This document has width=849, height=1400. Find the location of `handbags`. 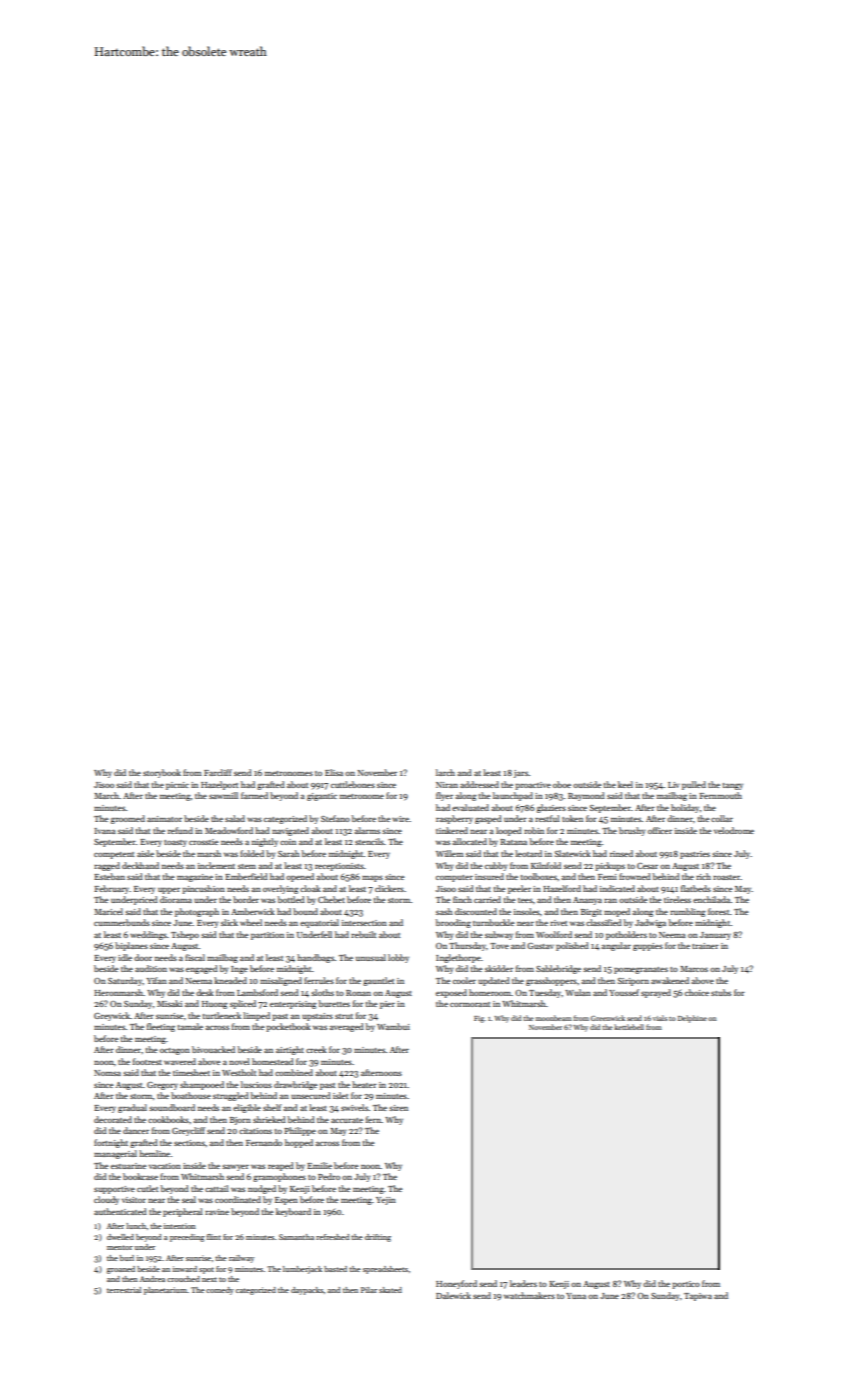

handbags is located at coordinates (316, 958).
